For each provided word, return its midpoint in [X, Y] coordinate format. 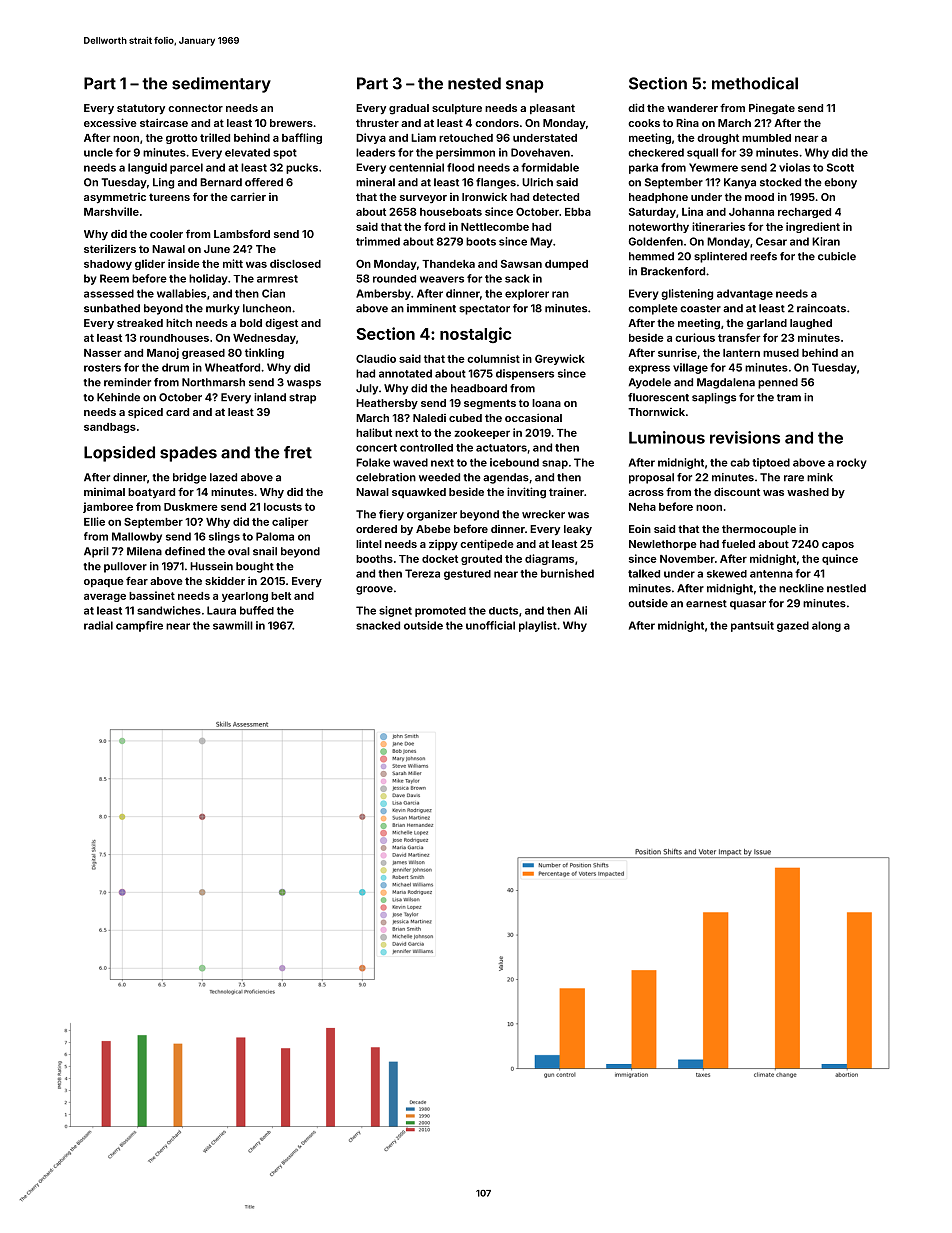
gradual [409, 109]
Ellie [94, 521]
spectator [484, 310]
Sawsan [521, 263]
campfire [139, 626]
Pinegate [772, 109]
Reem [114, 278]
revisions [745, 437]
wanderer [692, 108]
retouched [466, 138]
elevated [247, 152]
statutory [141, 109]
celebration [386, 477]
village [690, 368]
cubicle [837, 256]
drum [175, 367]
